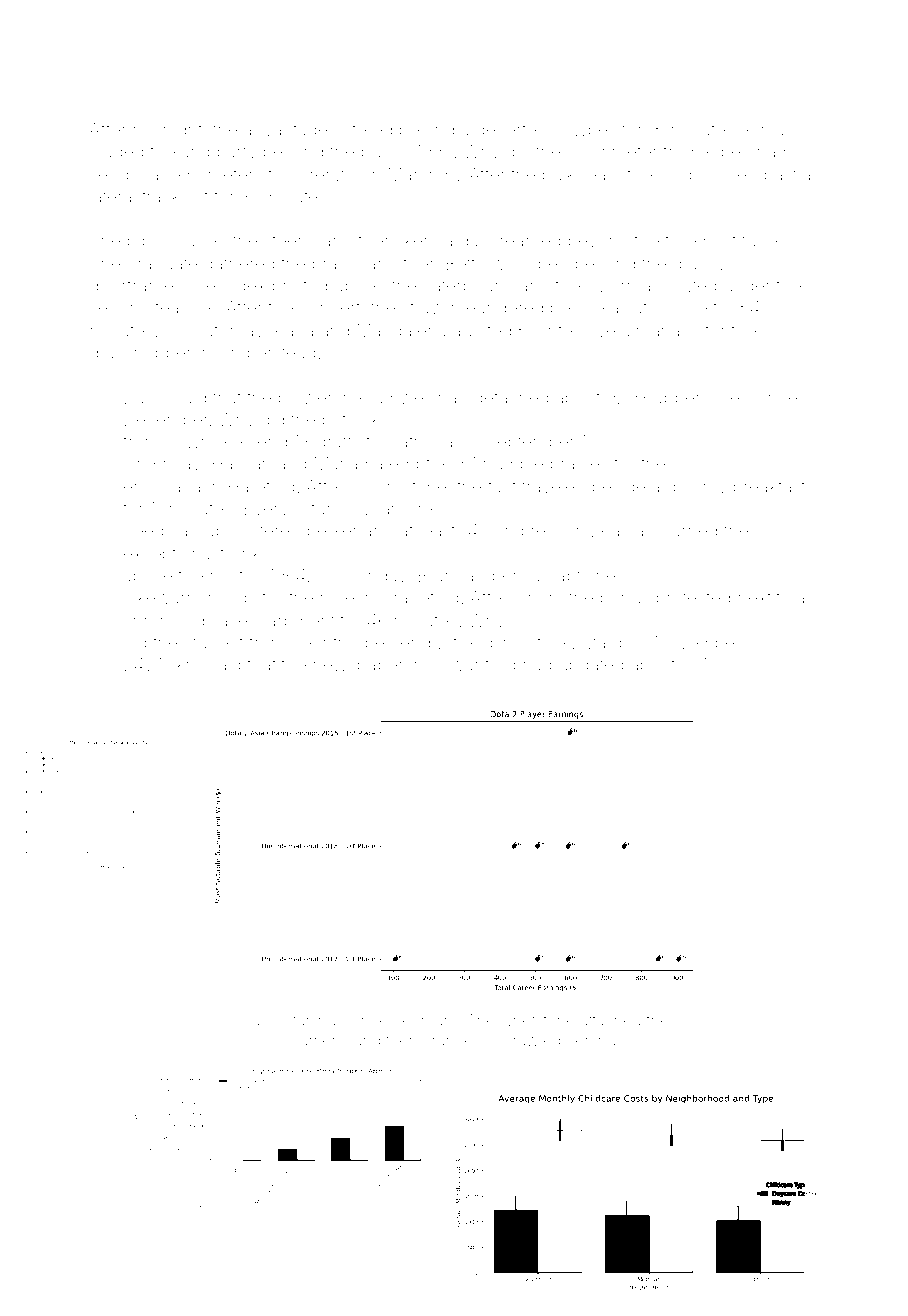 This page has width=908, height=1316. I want to click on carriers, so click(318, 1040).
